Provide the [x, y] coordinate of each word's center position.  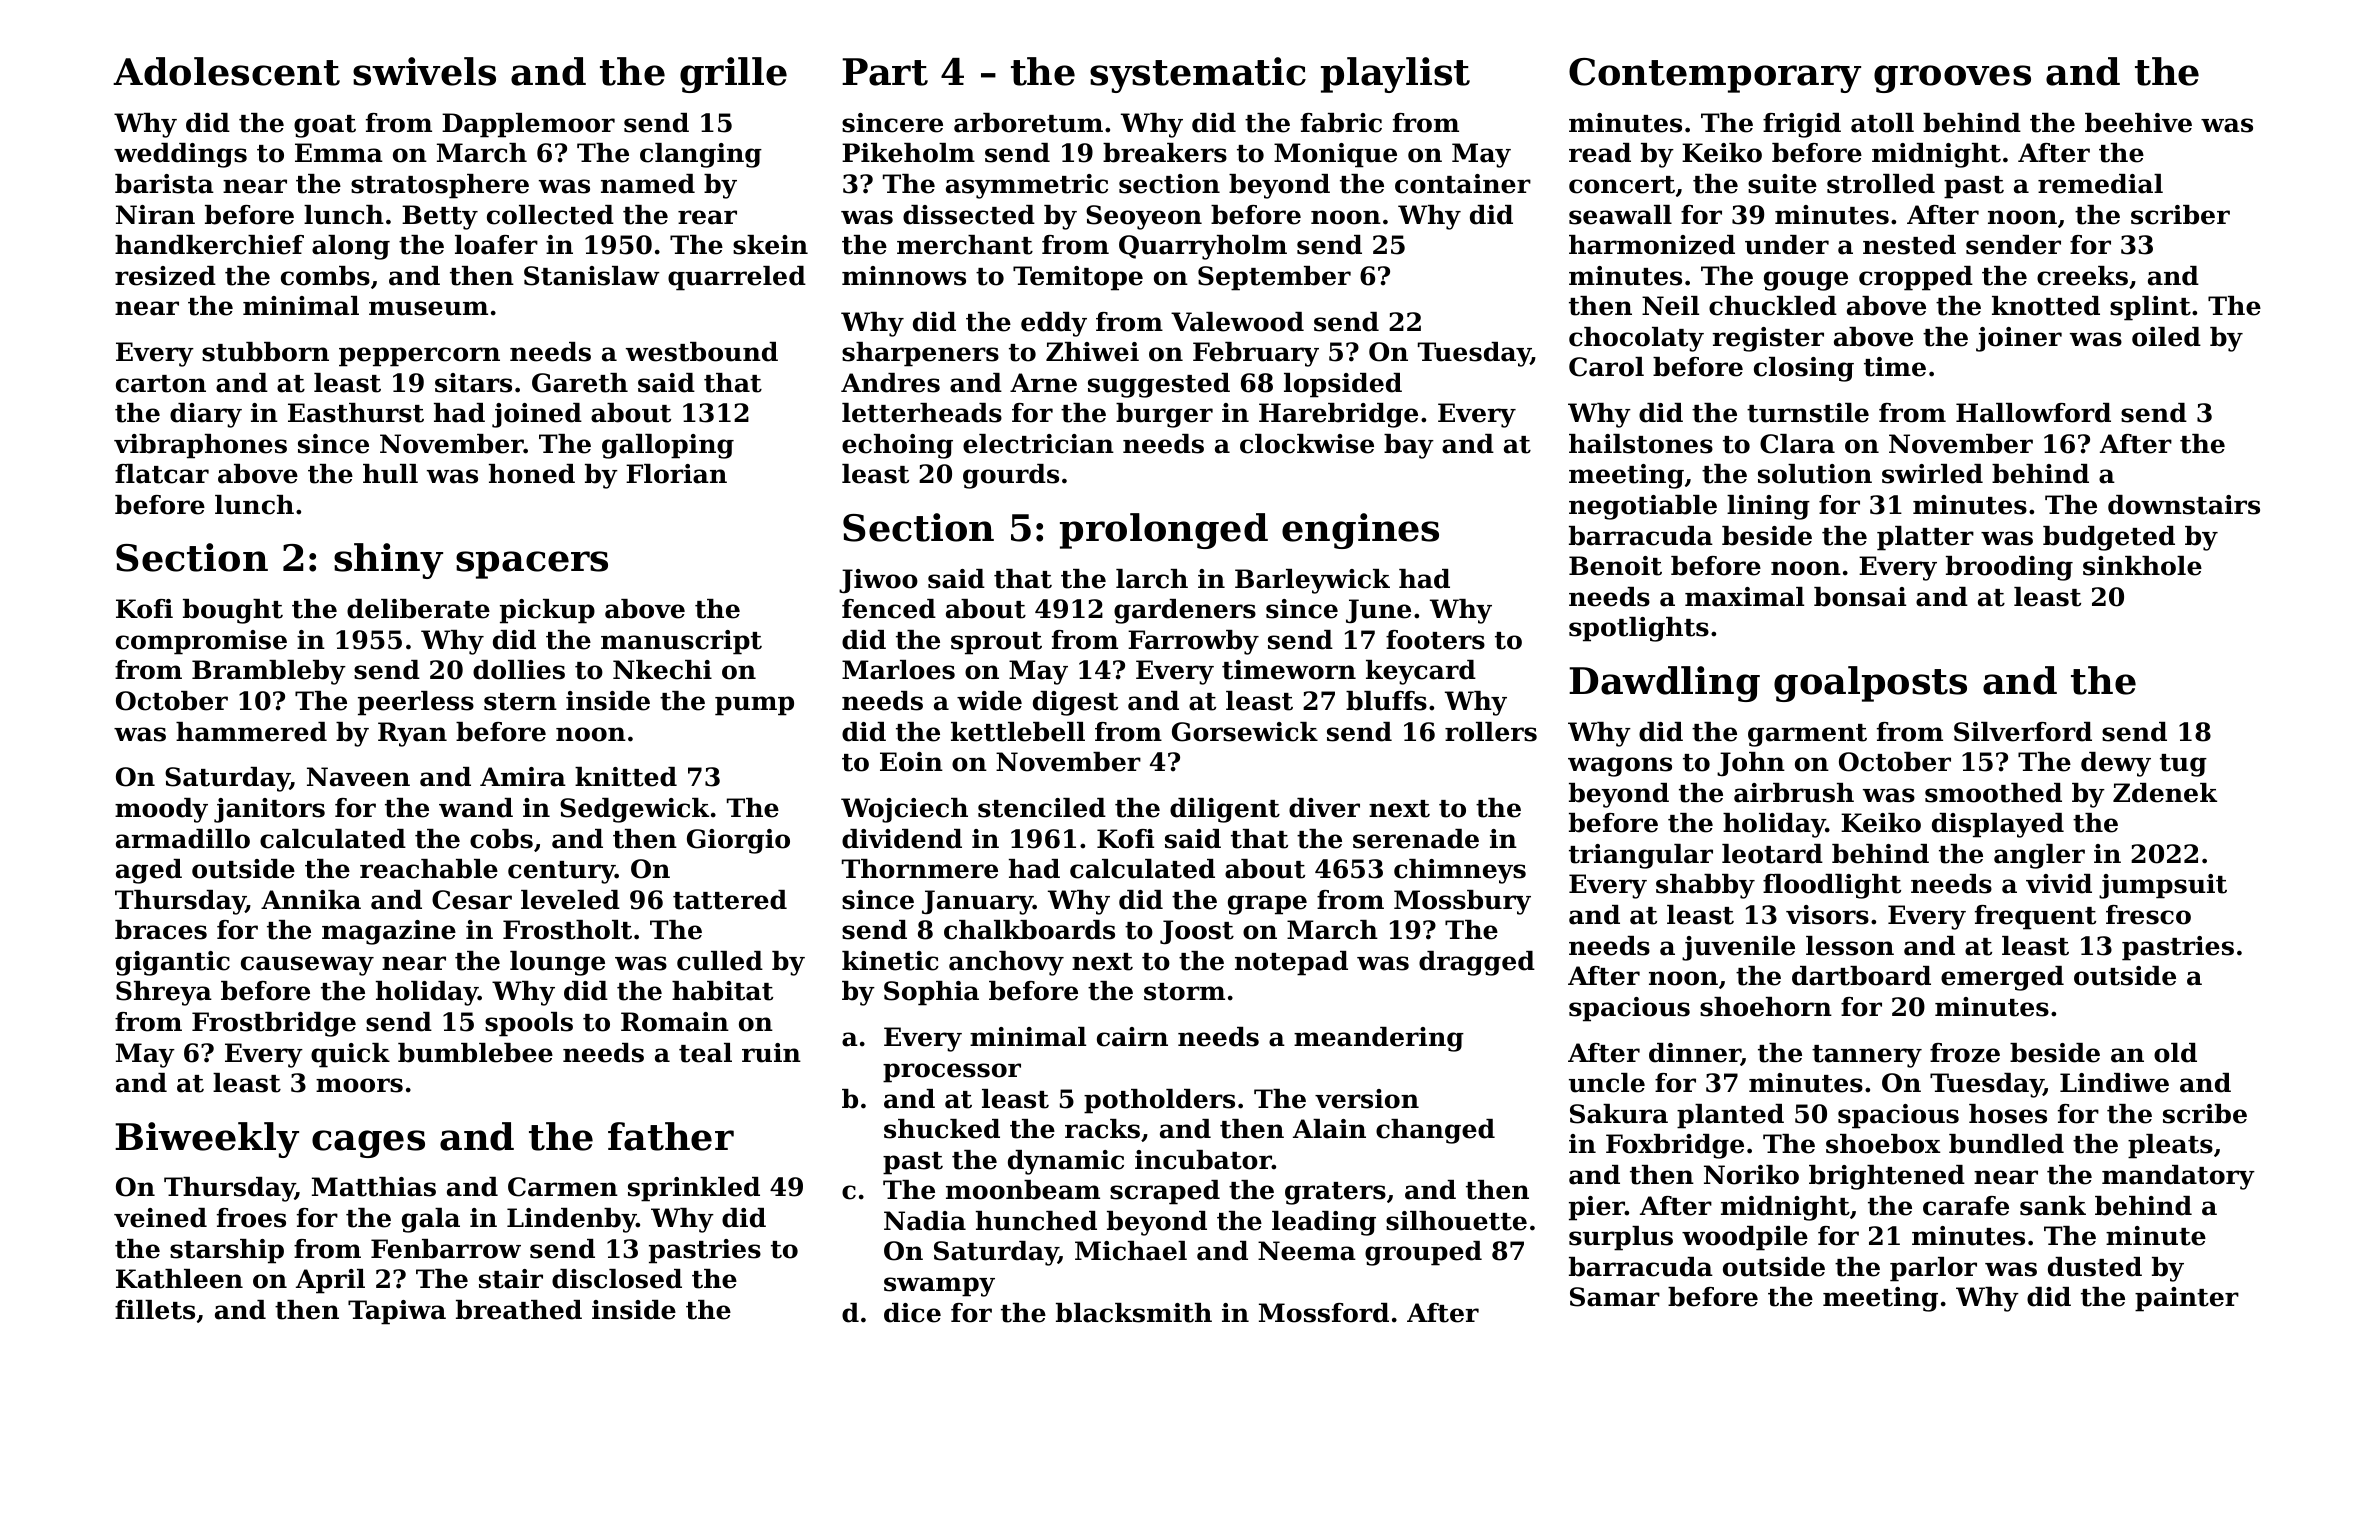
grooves [1952, 79]
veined [160, 1218]
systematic [1198, 75]
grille [733, 75]
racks [1102, 1129]
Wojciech [904, 810]
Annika [311, 900]
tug [2183, 765]
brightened [1887, 1177]
